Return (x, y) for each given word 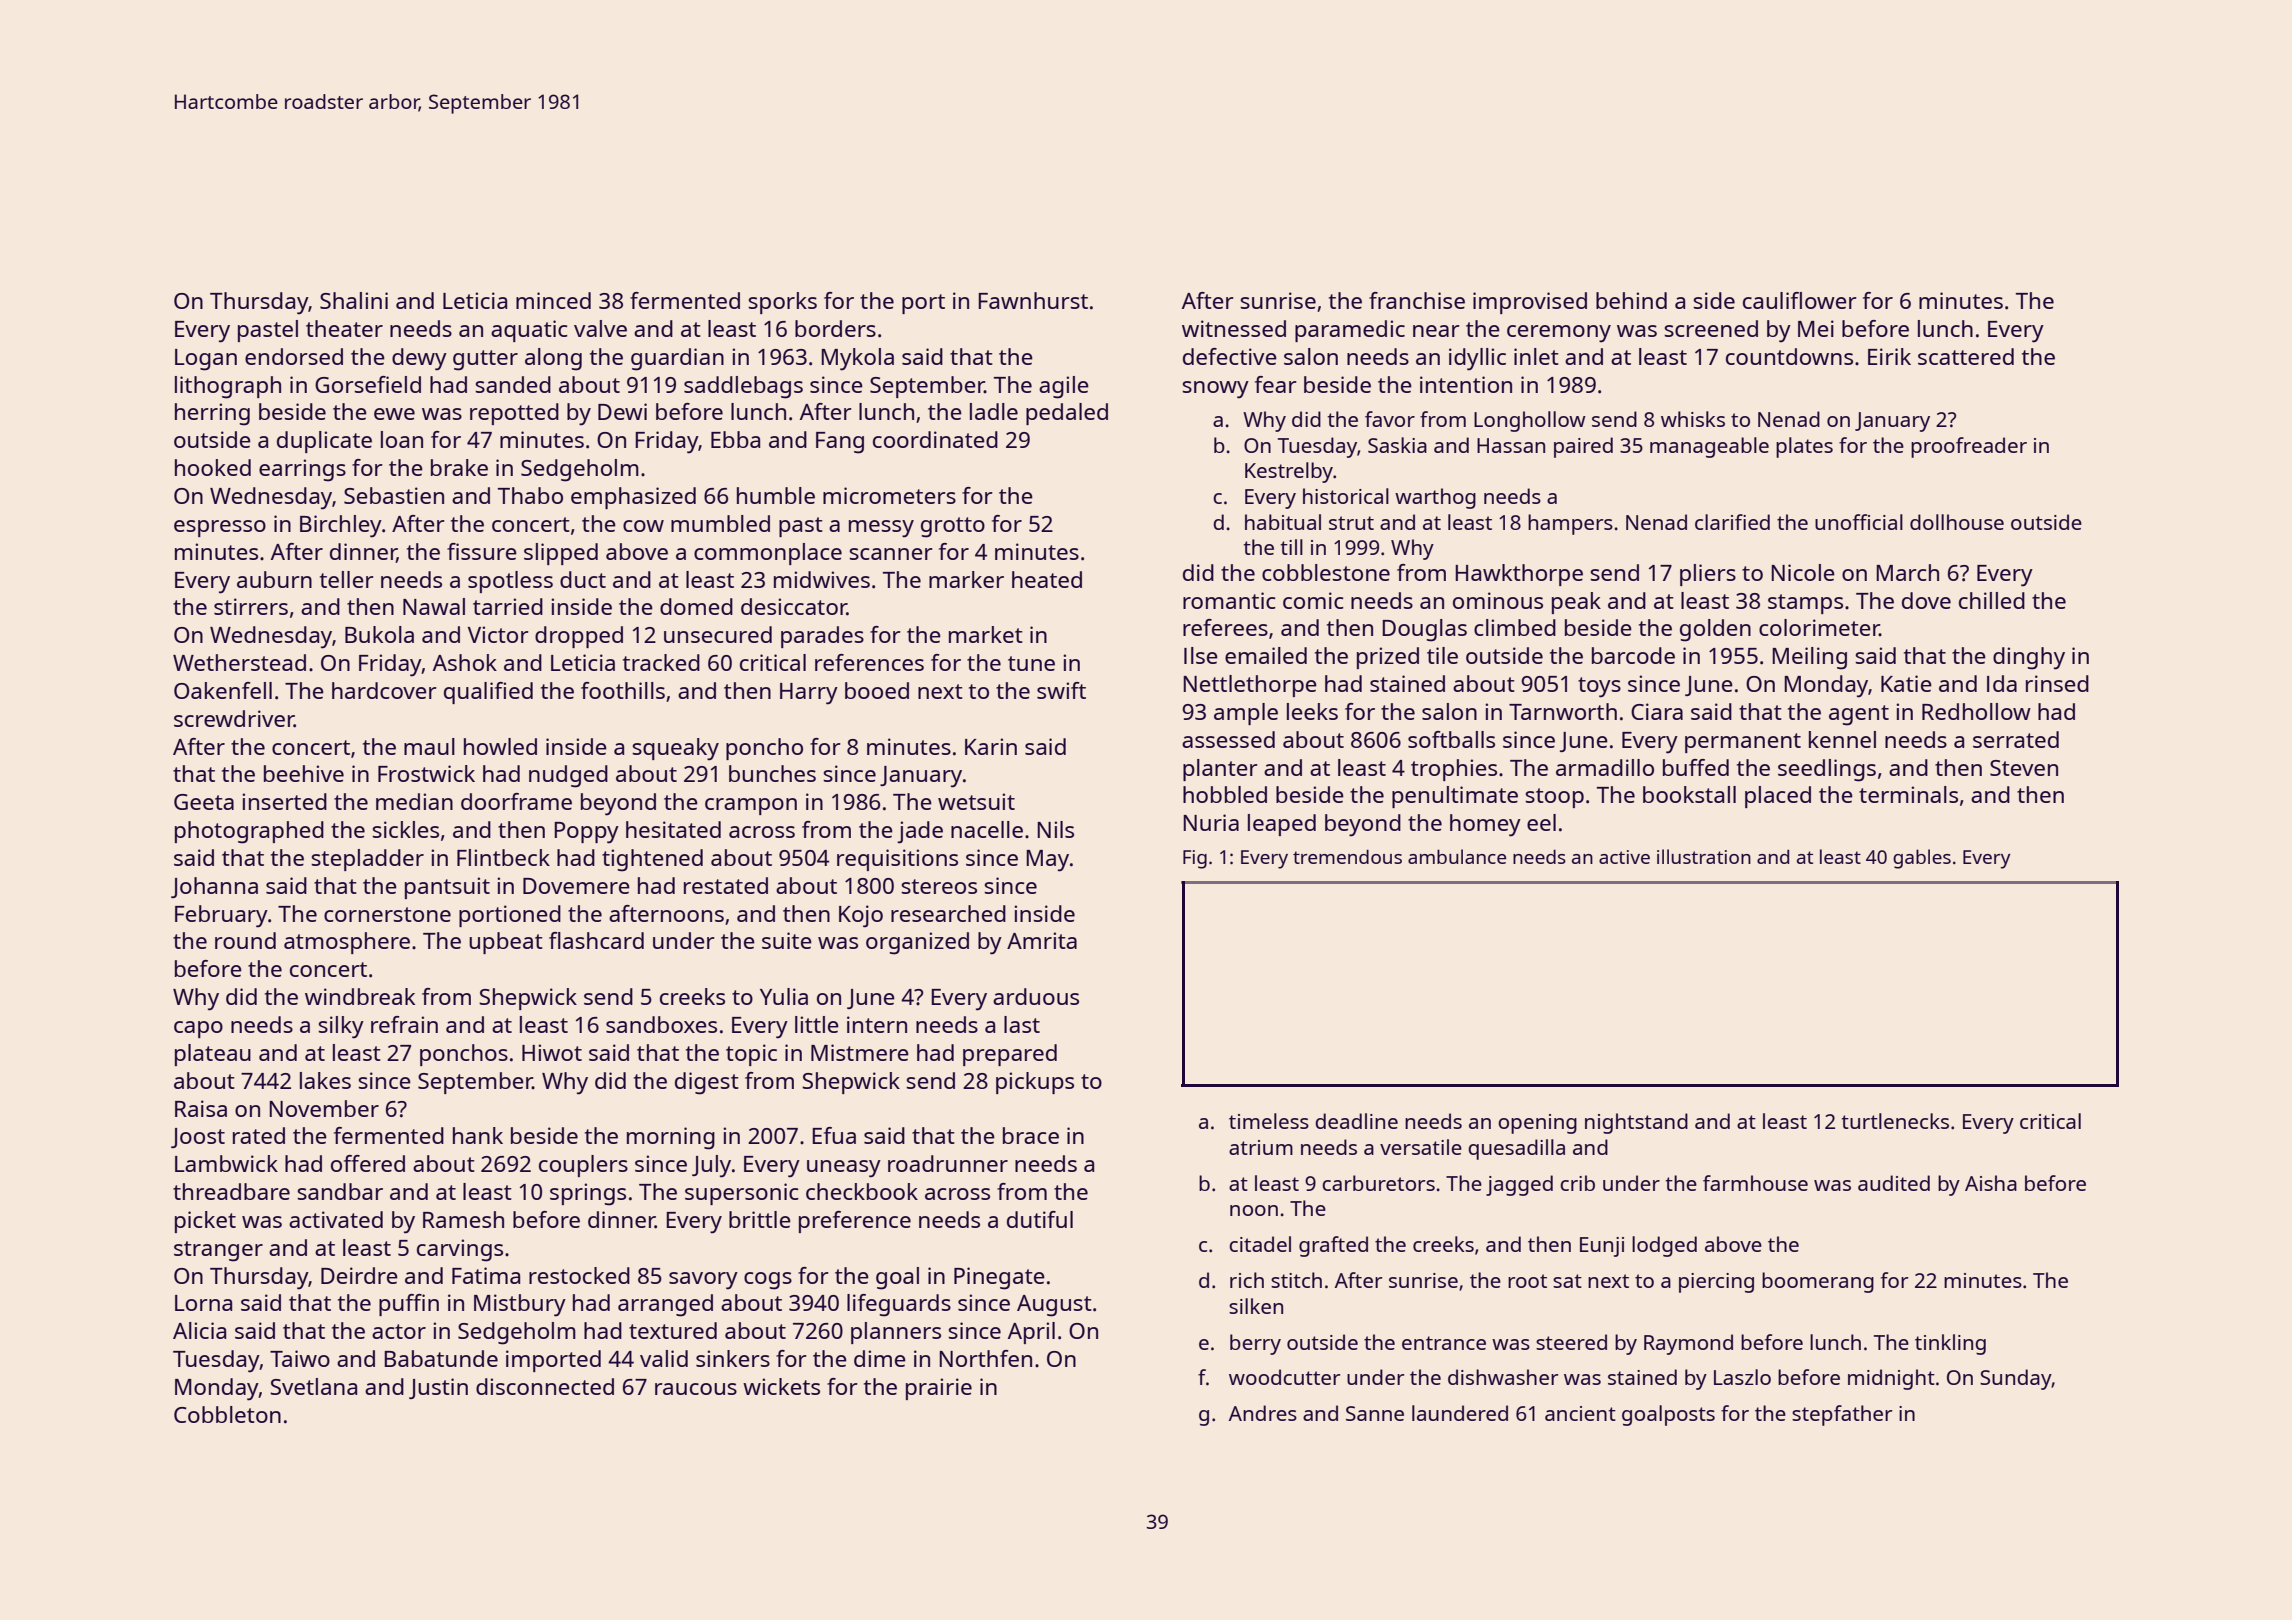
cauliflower (1800, 300)
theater (344, 328)
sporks (782, 303)
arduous (1036, 996)
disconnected (545, 1386)
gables (1922, 859)
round (245, 940)
